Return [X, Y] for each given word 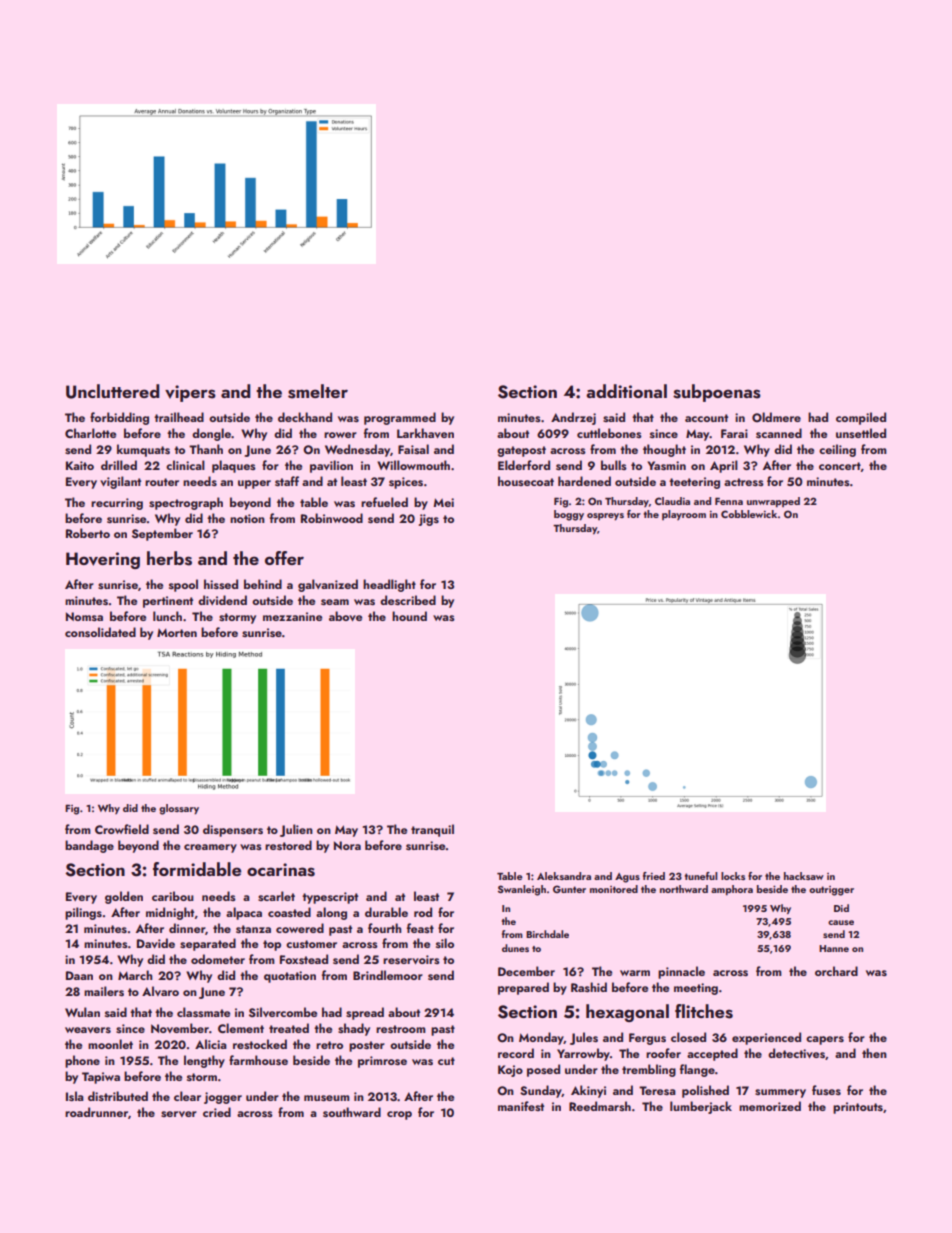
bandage [89, 846]
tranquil [432, 830]
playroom [684, 515]
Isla [75, 1096]
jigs [429, 520]
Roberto [88, 533]
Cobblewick [749, 514]
